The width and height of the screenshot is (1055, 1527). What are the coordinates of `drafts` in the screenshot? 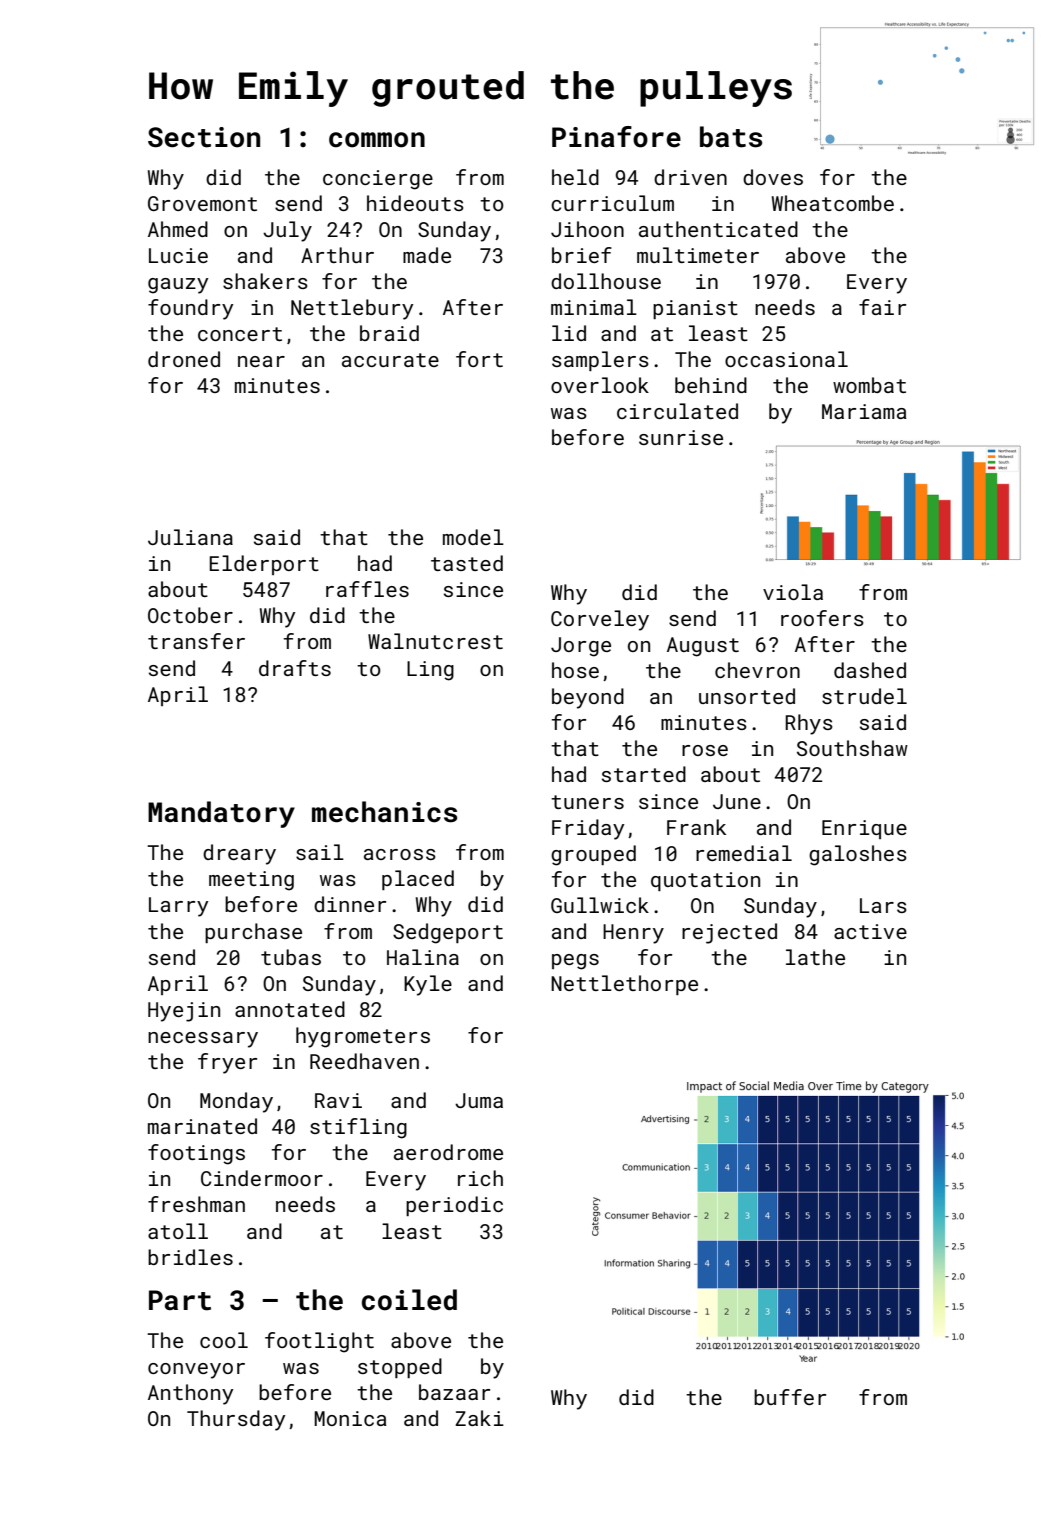 It's located at (295, 668).
